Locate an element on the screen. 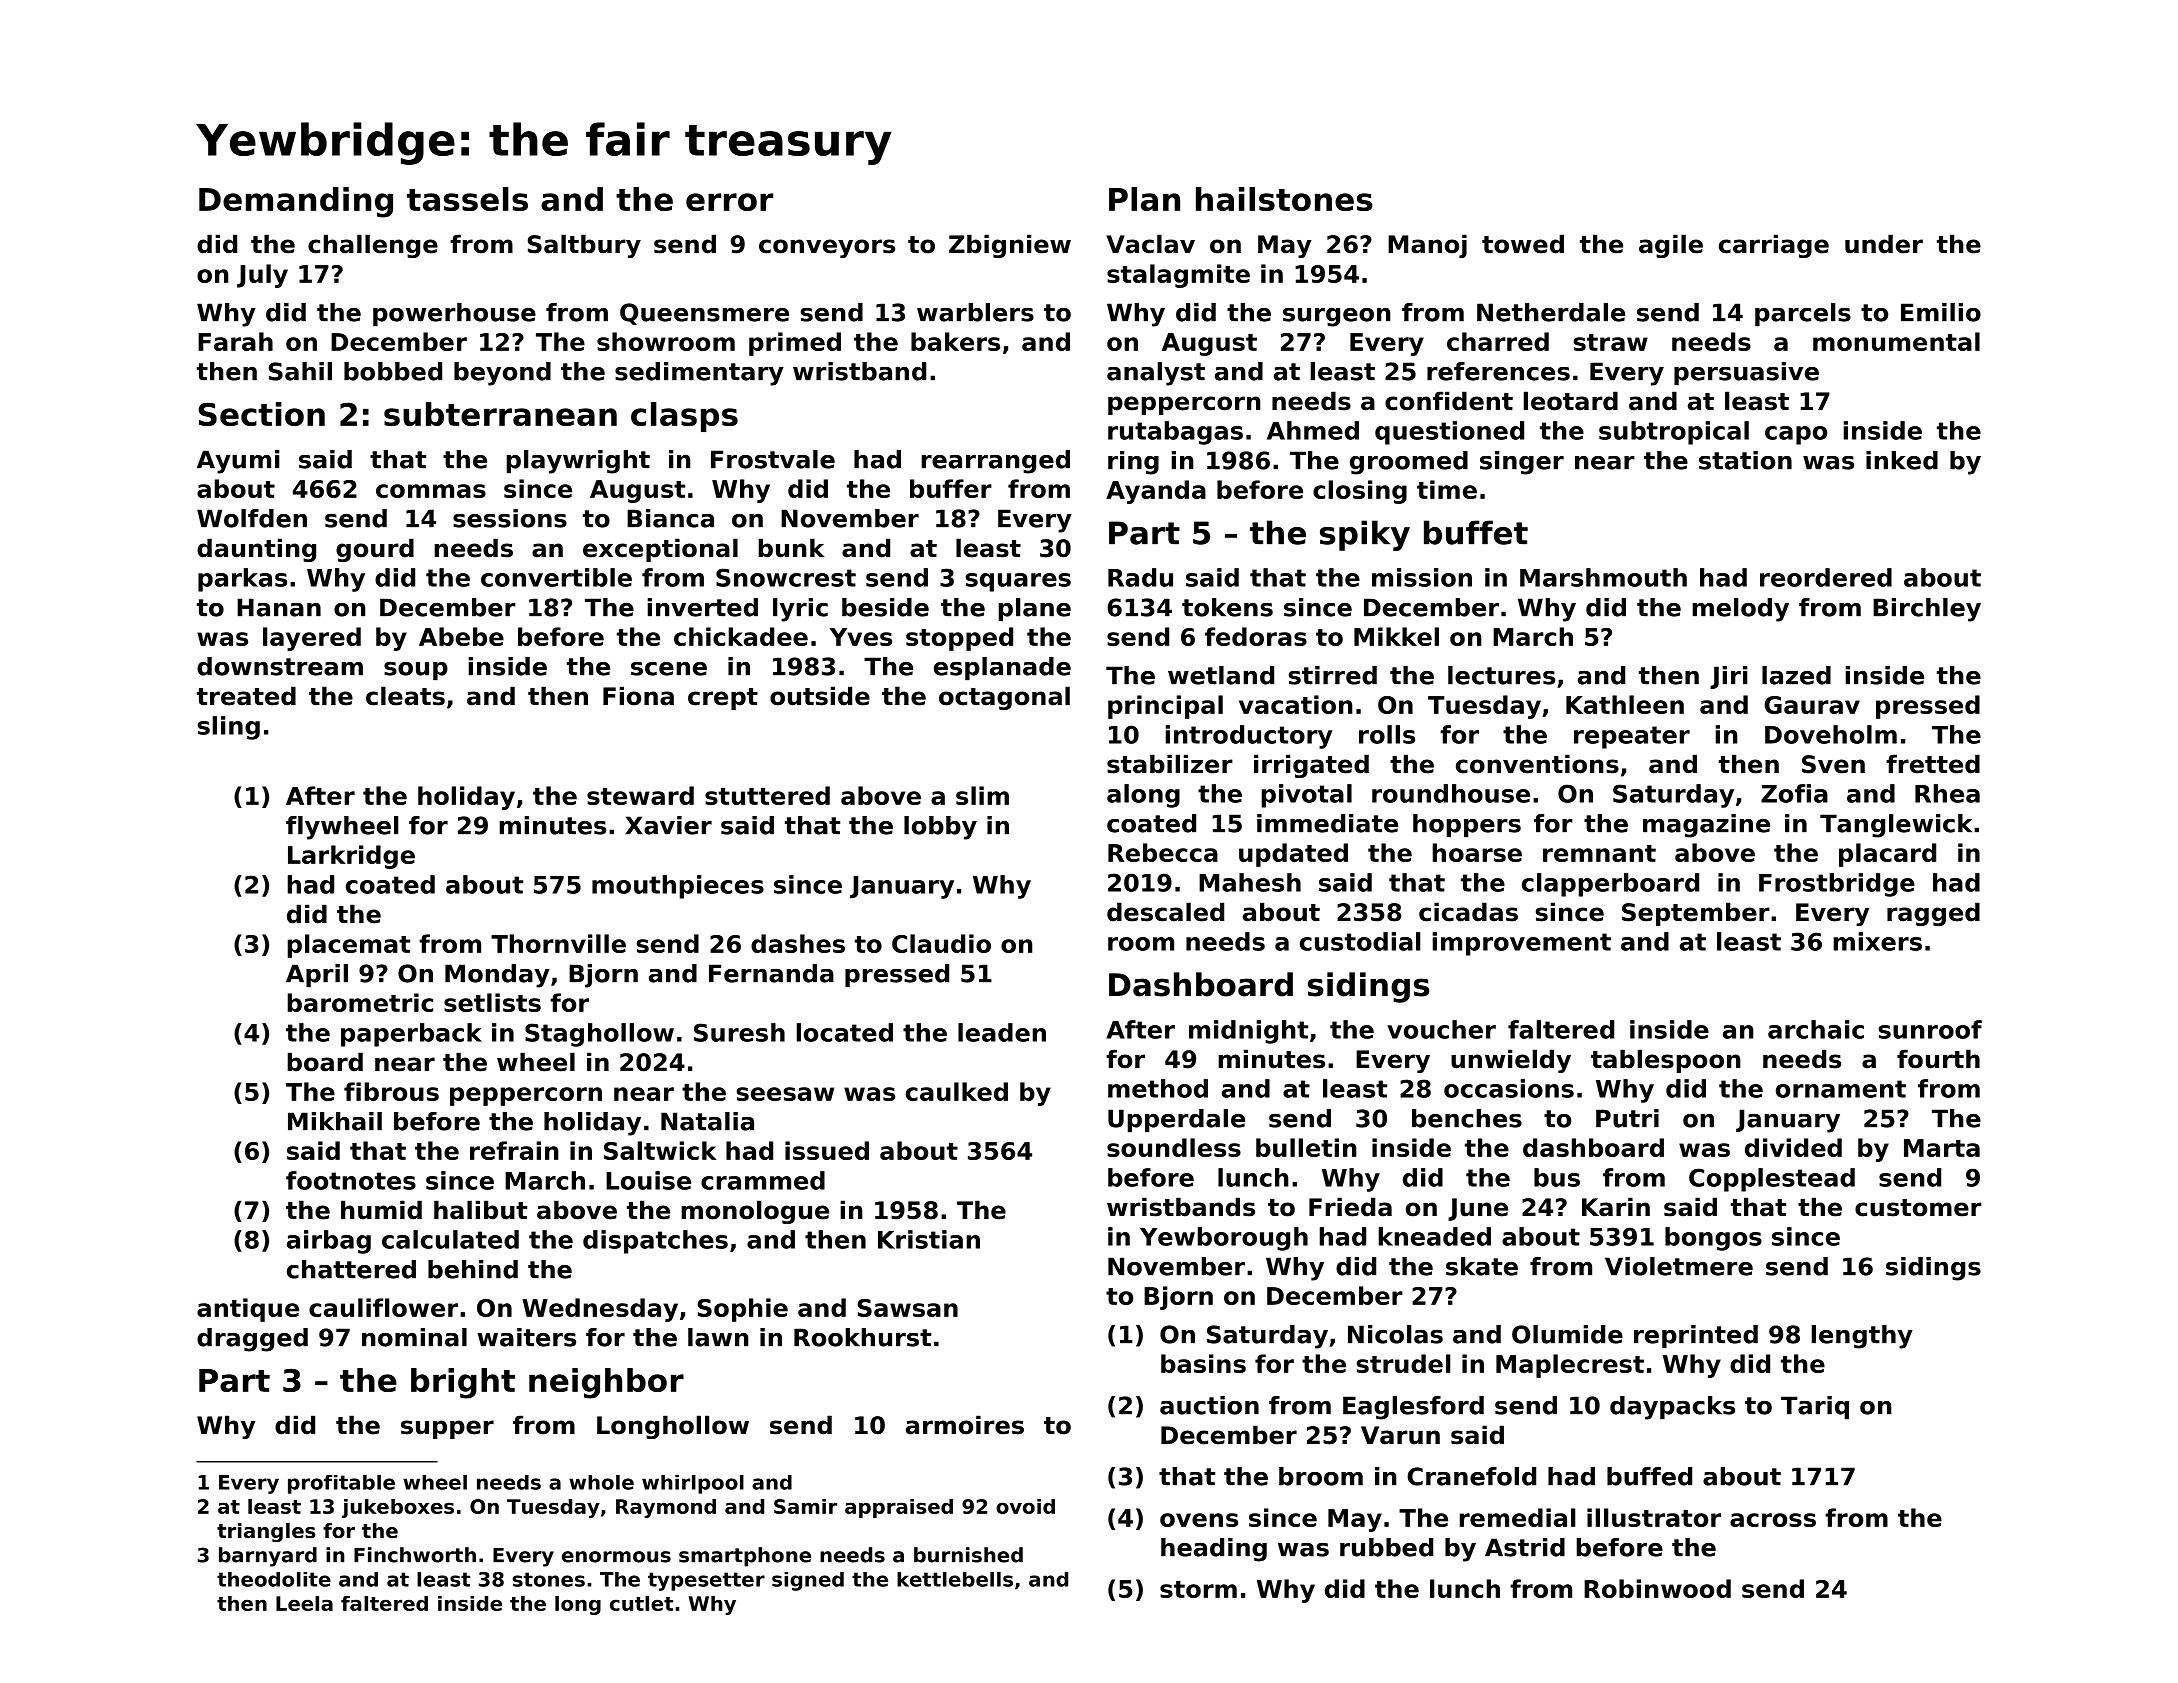 Image resolution: width=2178 pixels, height=1683 pixels. method is located at coordinates (1158, 1088).
